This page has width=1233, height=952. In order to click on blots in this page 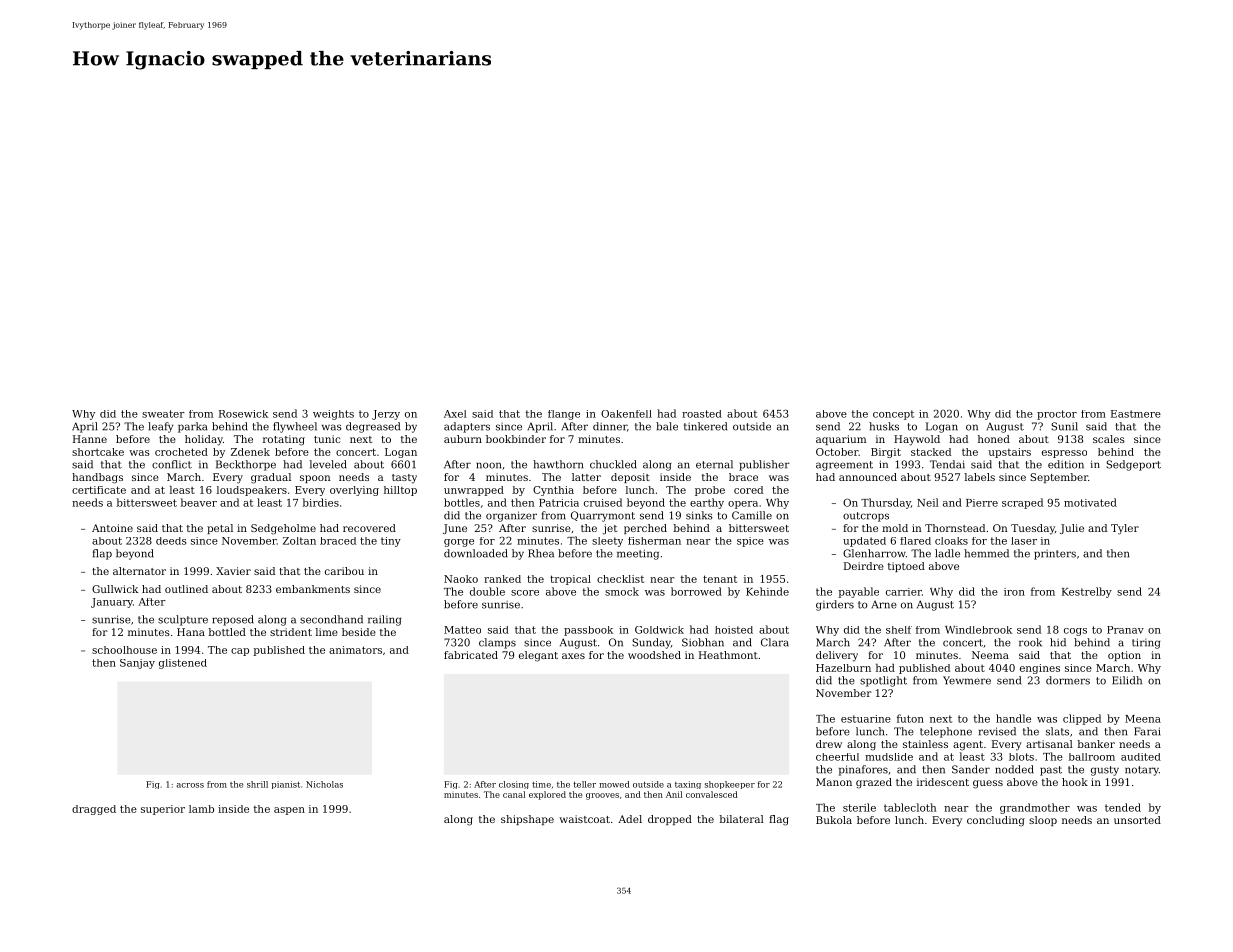, I will do `click(1021, 757)`.
